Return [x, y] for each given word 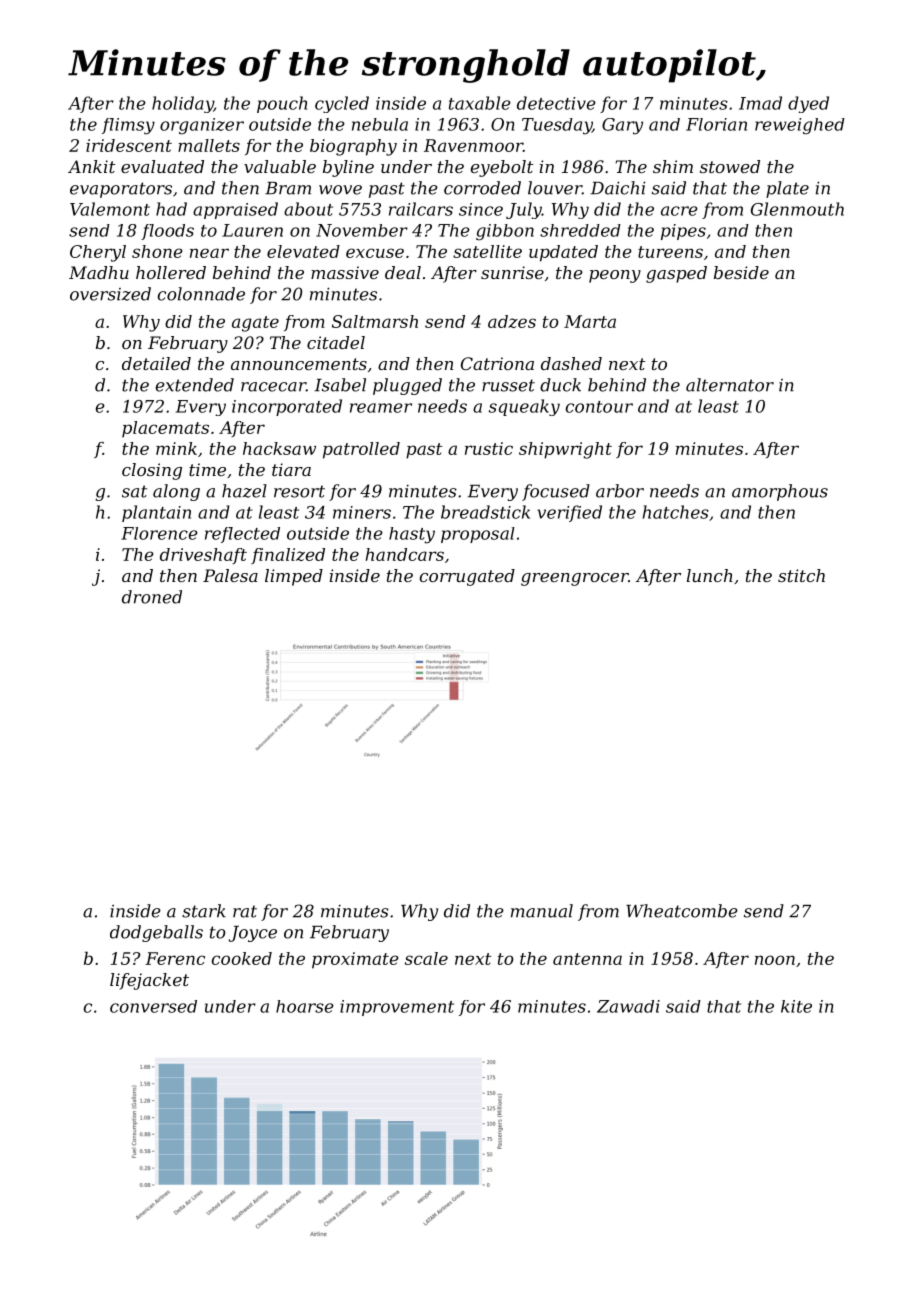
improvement [397, 1008]
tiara [291, 469]
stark [204, 911]
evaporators [121, 190]
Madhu [99, 272]
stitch [801, 575]
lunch [710, 575]
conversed [153, 1006]
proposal [478, 535]
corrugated [467, 577]
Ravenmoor [473, 145]
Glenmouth [797, 209]
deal [403, 272]
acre [679, 211]
